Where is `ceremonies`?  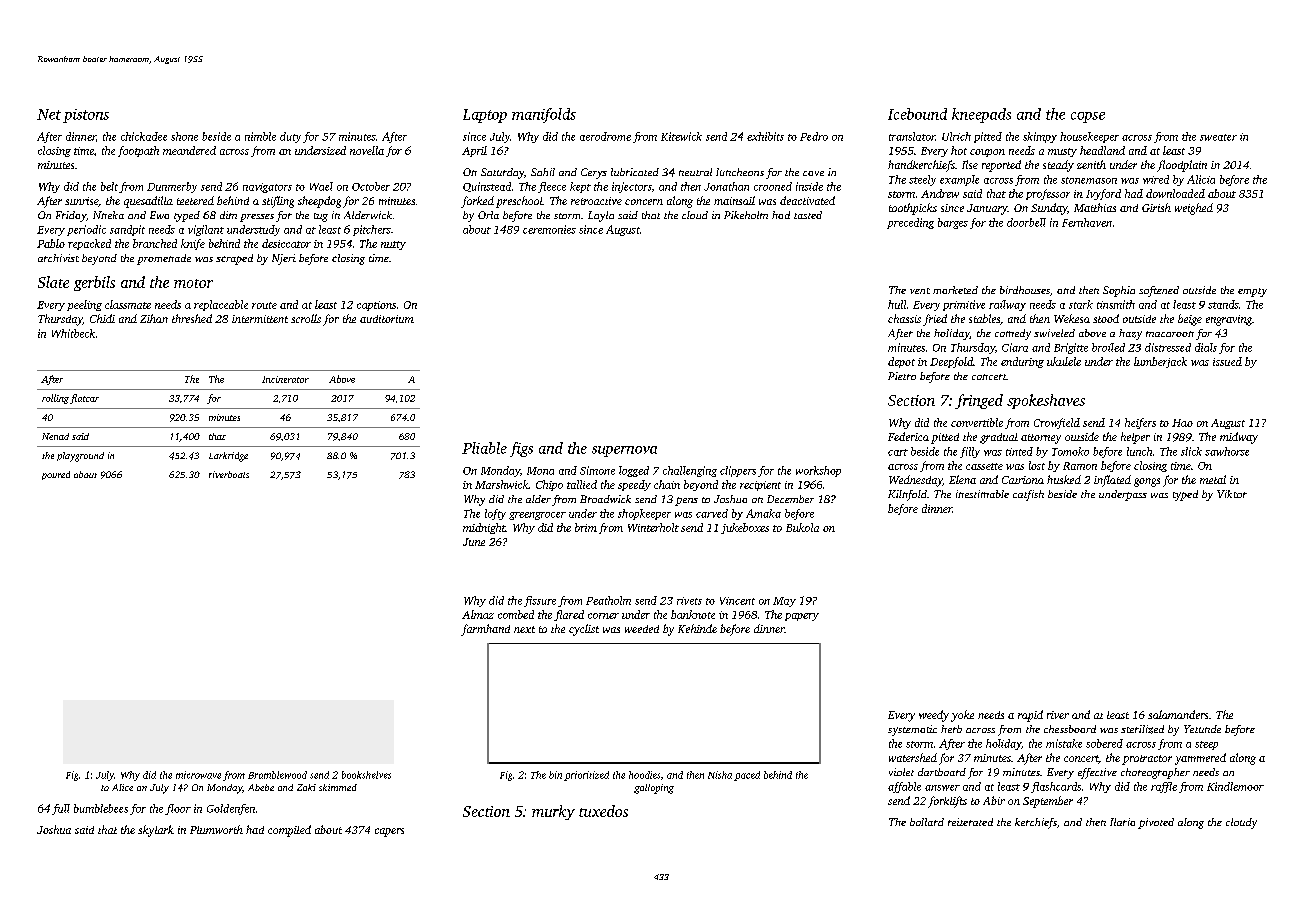 ceremonies is located at coordinates (549, 229).
